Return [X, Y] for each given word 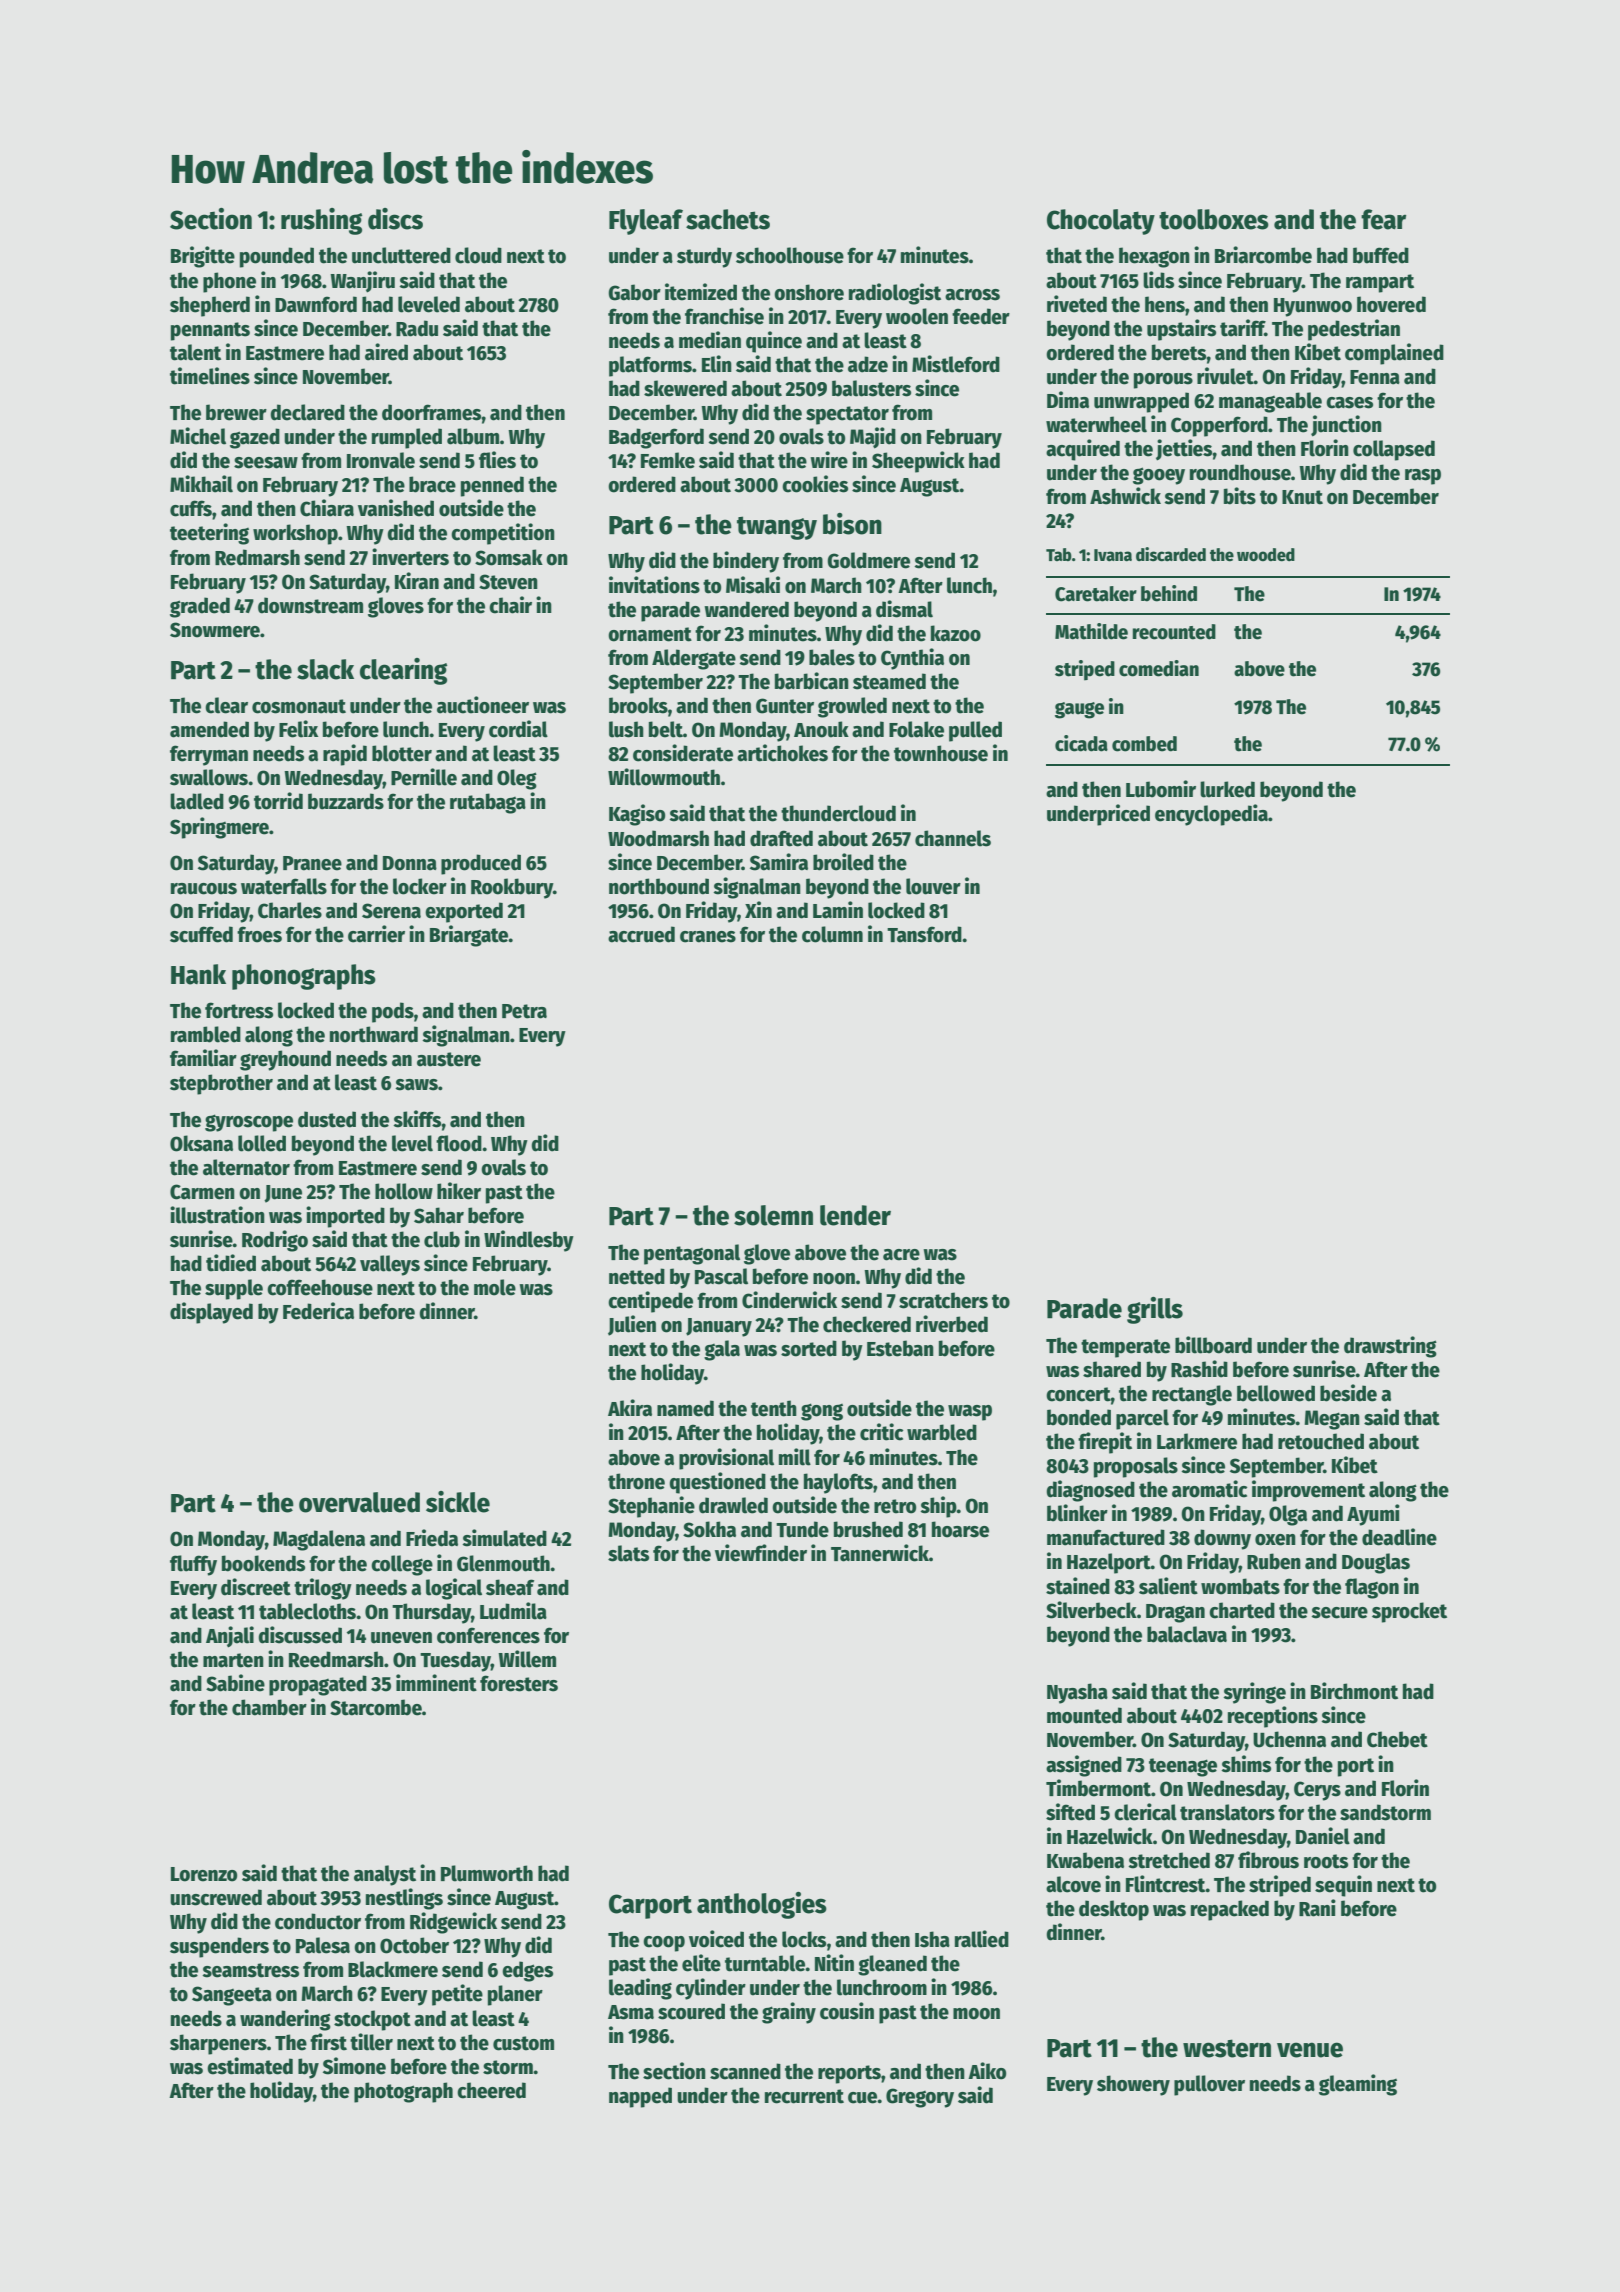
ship [938, 1507]
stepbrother [221, 1084]
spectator [847, 415]
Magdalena [319, 1540]
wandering [285, 2020]
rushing [321, 221]
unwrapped [1141, 402]
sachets [728, 219]
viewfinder [761, 1553]
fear [1383, 219]
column [832, 934]
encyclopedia [1211, 815]
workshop [295, 534]
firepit [1105, 1443]
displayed [211, 1313]
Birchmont [1354, 1691]
